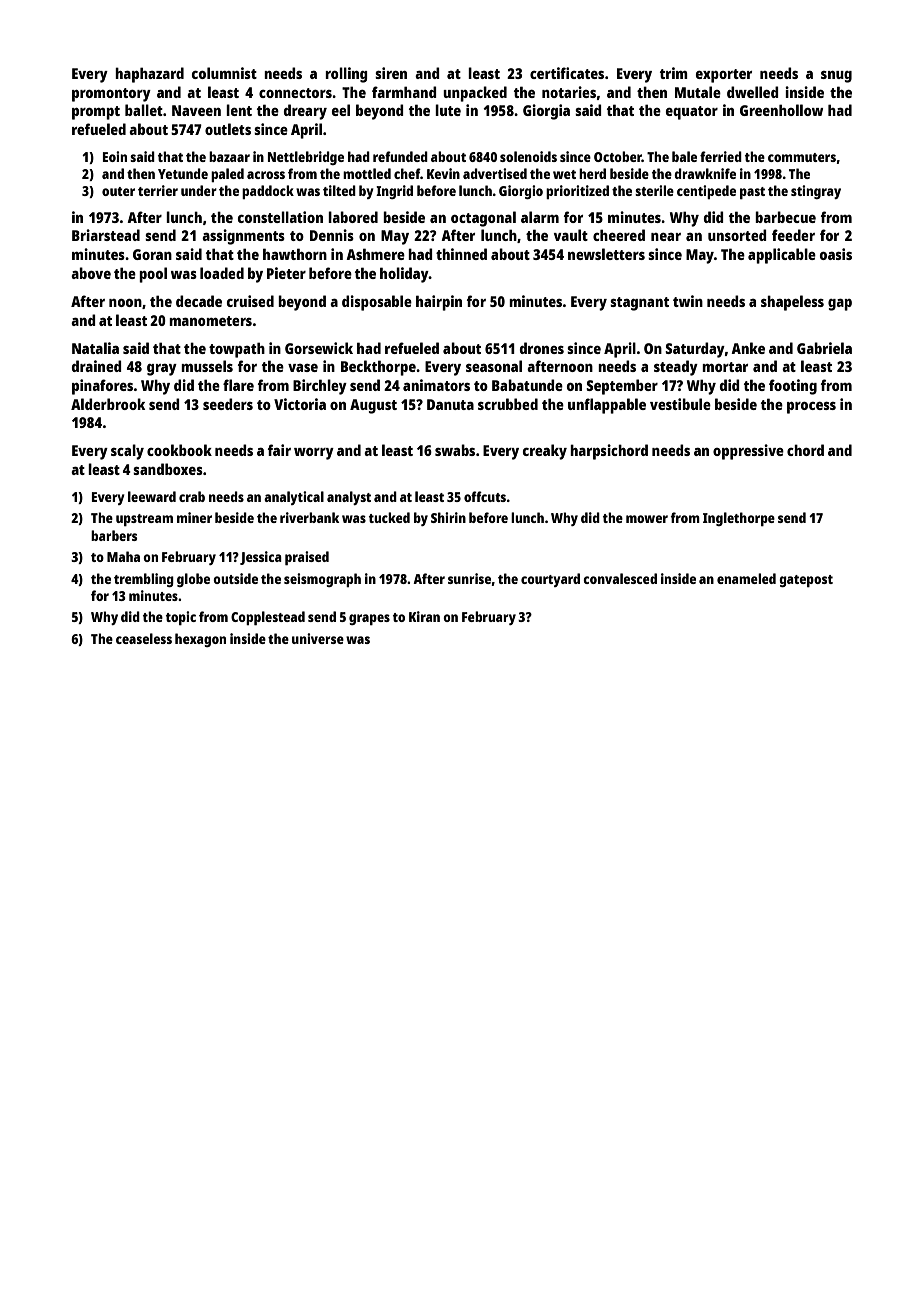 The height and width of the screenshot is (1314, 924). I want to click on Babatunde, so click(527, 385).
